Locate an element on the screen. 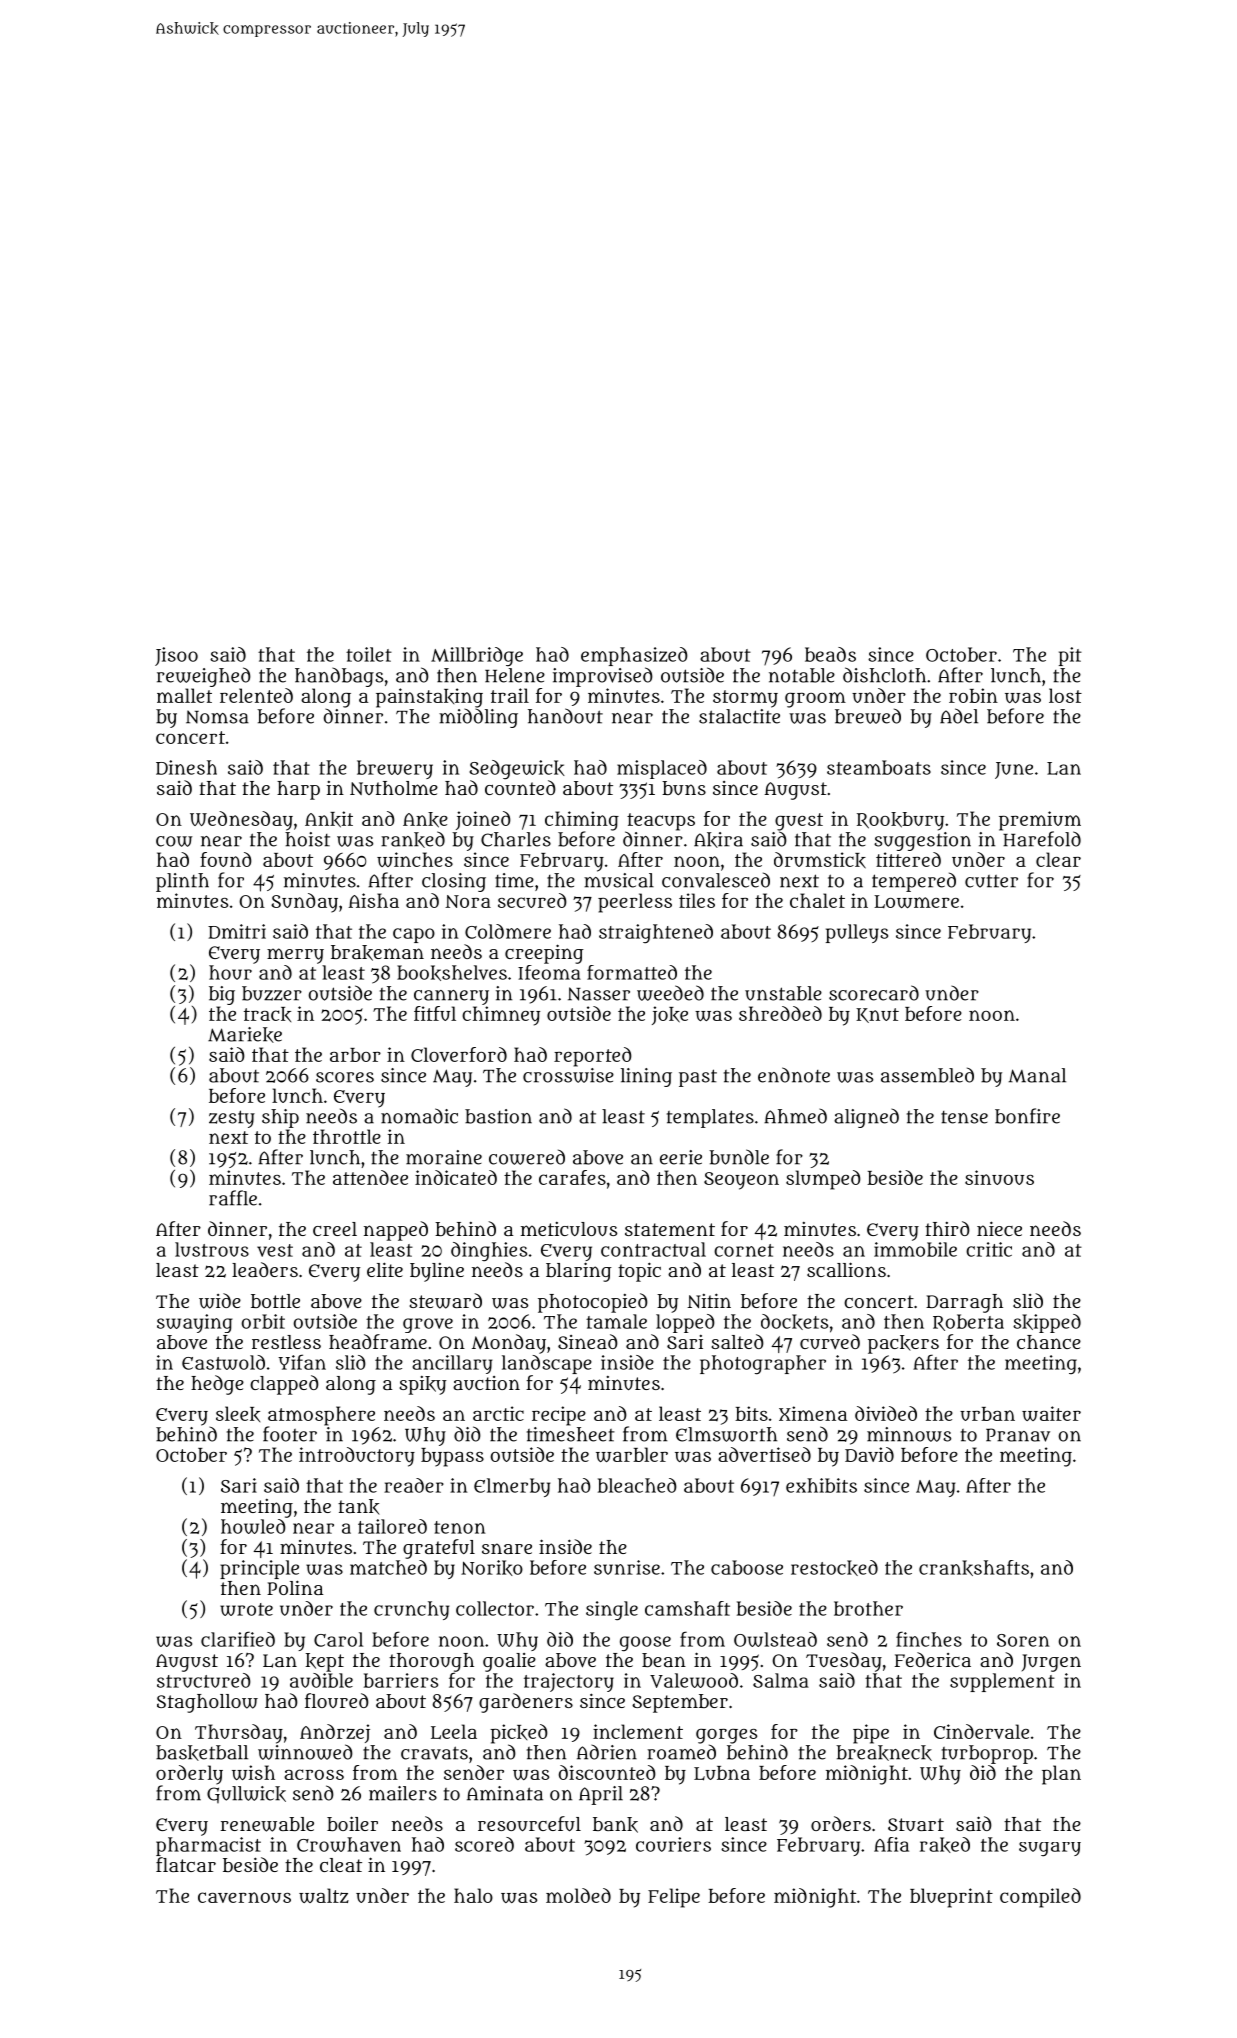 The image size is (1237, 2038). raffle is located at coordinates (233, 1198).
